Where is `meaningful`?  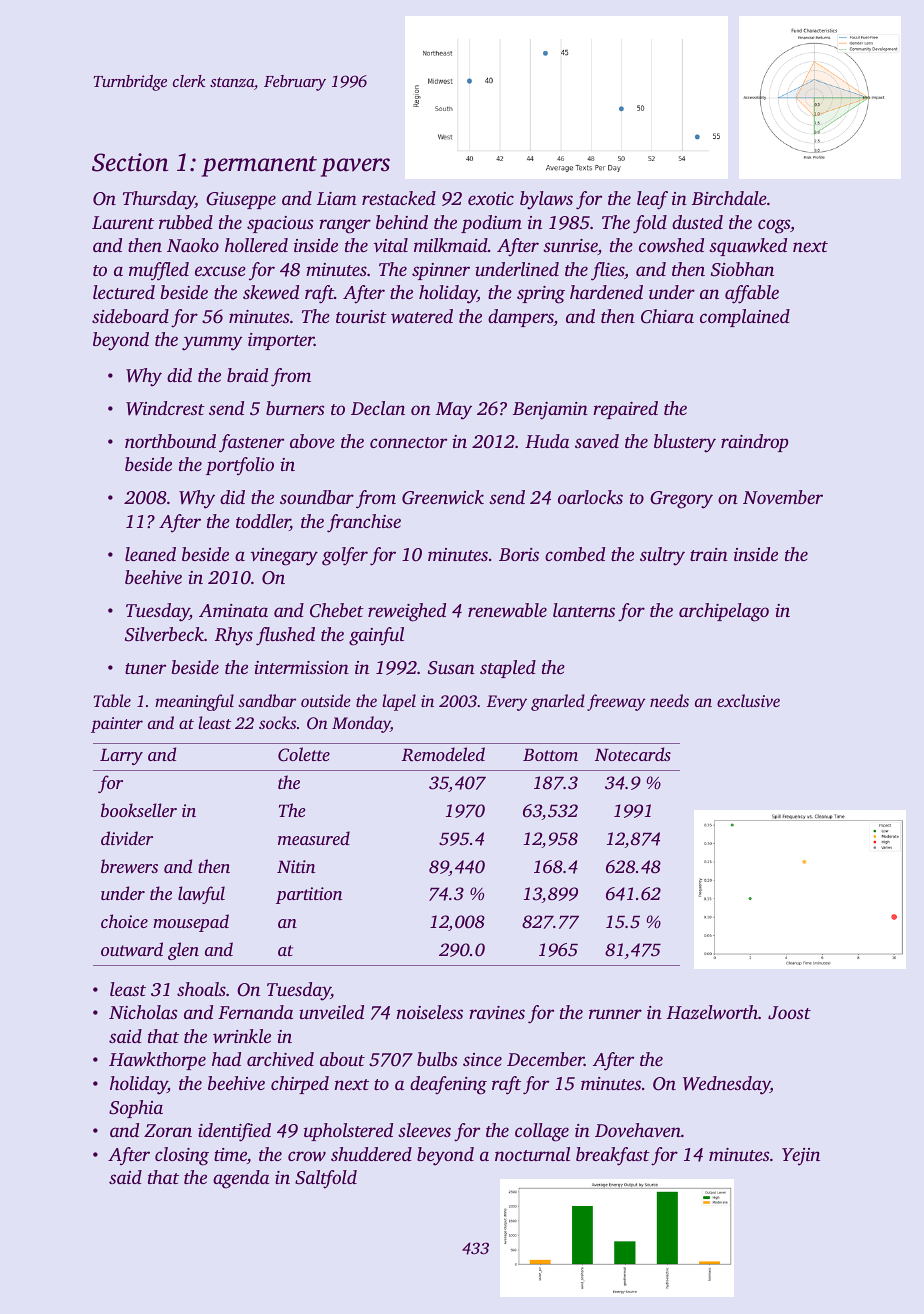 meaningful is located at coordinates (194, 702).
